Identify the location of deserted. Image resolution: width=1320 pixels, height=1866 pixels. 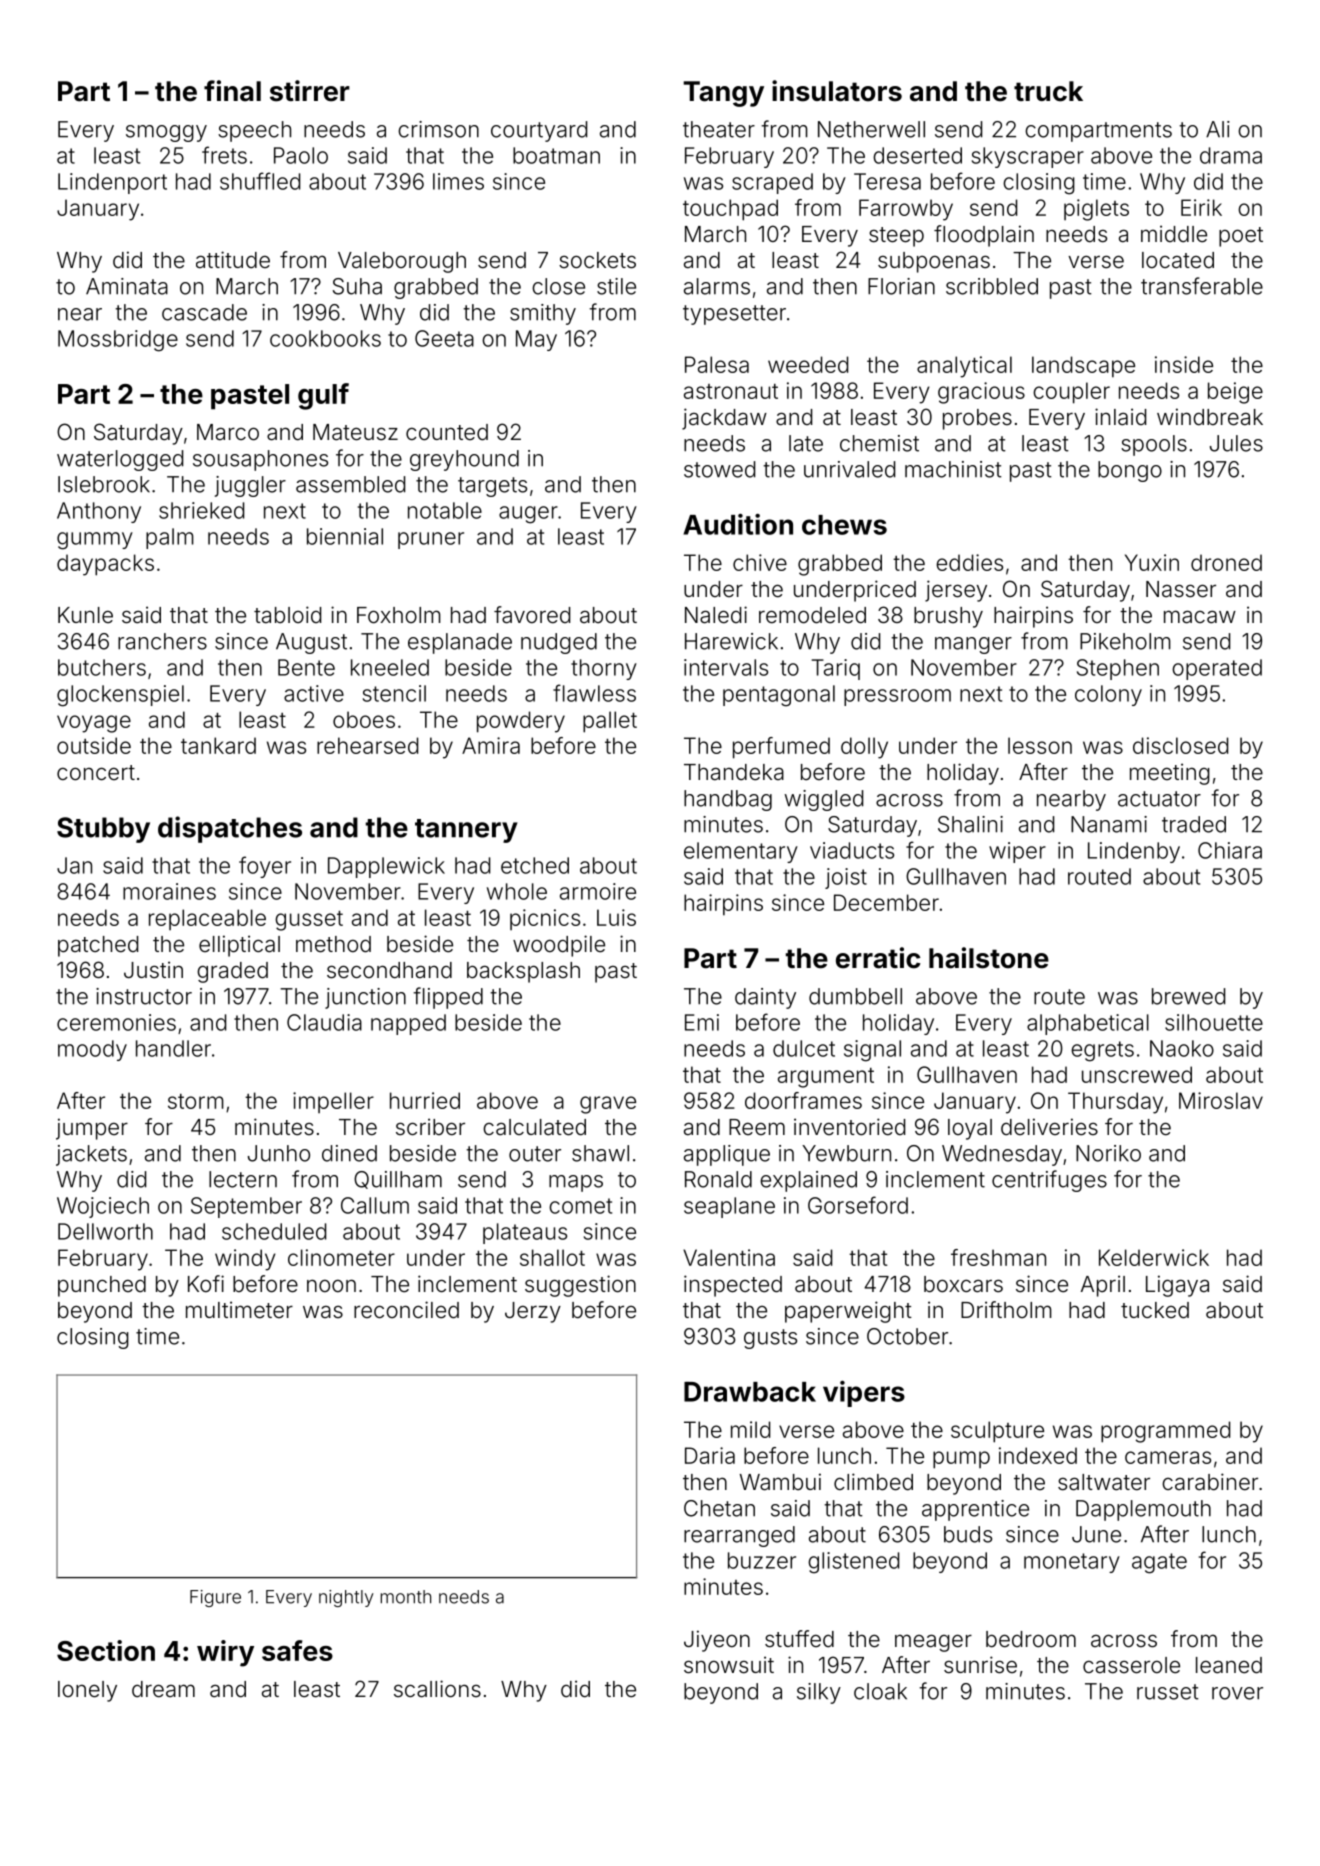
(917, 155).
